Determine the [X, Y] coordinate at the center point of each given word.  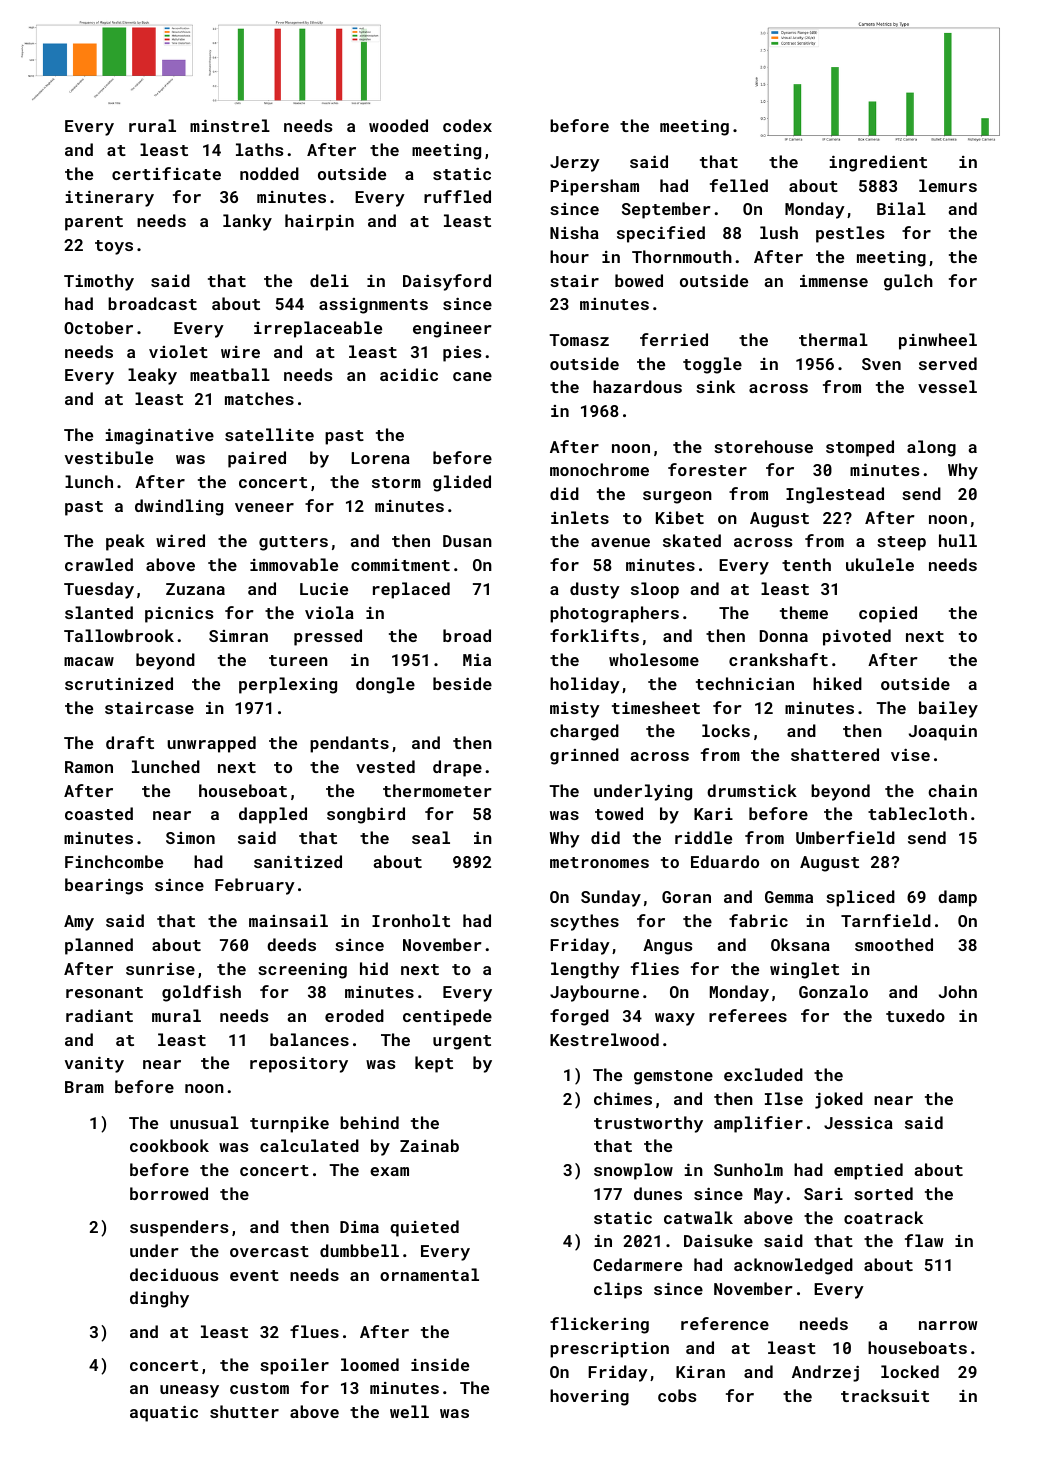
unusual [204, 1122]
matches [259, 398]
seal [431, 837]
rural [152, 125]
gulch [908, 282]
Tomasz [579, 340]
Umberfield [845, 837]
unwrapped [211, 744]
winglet [804, 970]
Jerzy [575, 164]
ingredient [878, 163]
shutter [244, 1411]
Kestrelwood [604, 1039]
